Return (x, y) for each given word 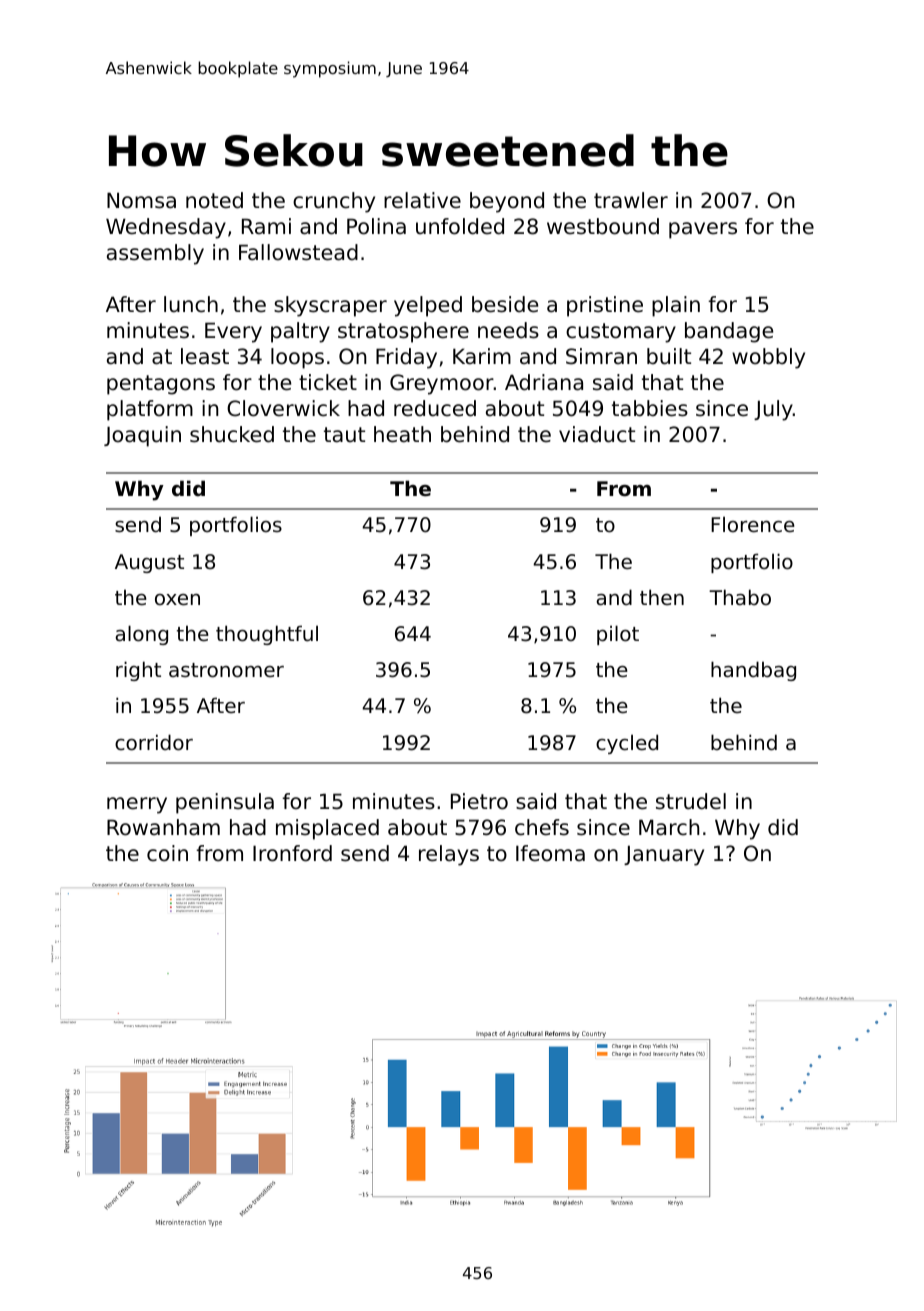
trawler (631, 200)
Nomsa (141, 200)
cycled (627, 744)
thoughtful (267, 635)
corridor (154, 742)
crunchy (334, 202)
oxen (177, 600)
